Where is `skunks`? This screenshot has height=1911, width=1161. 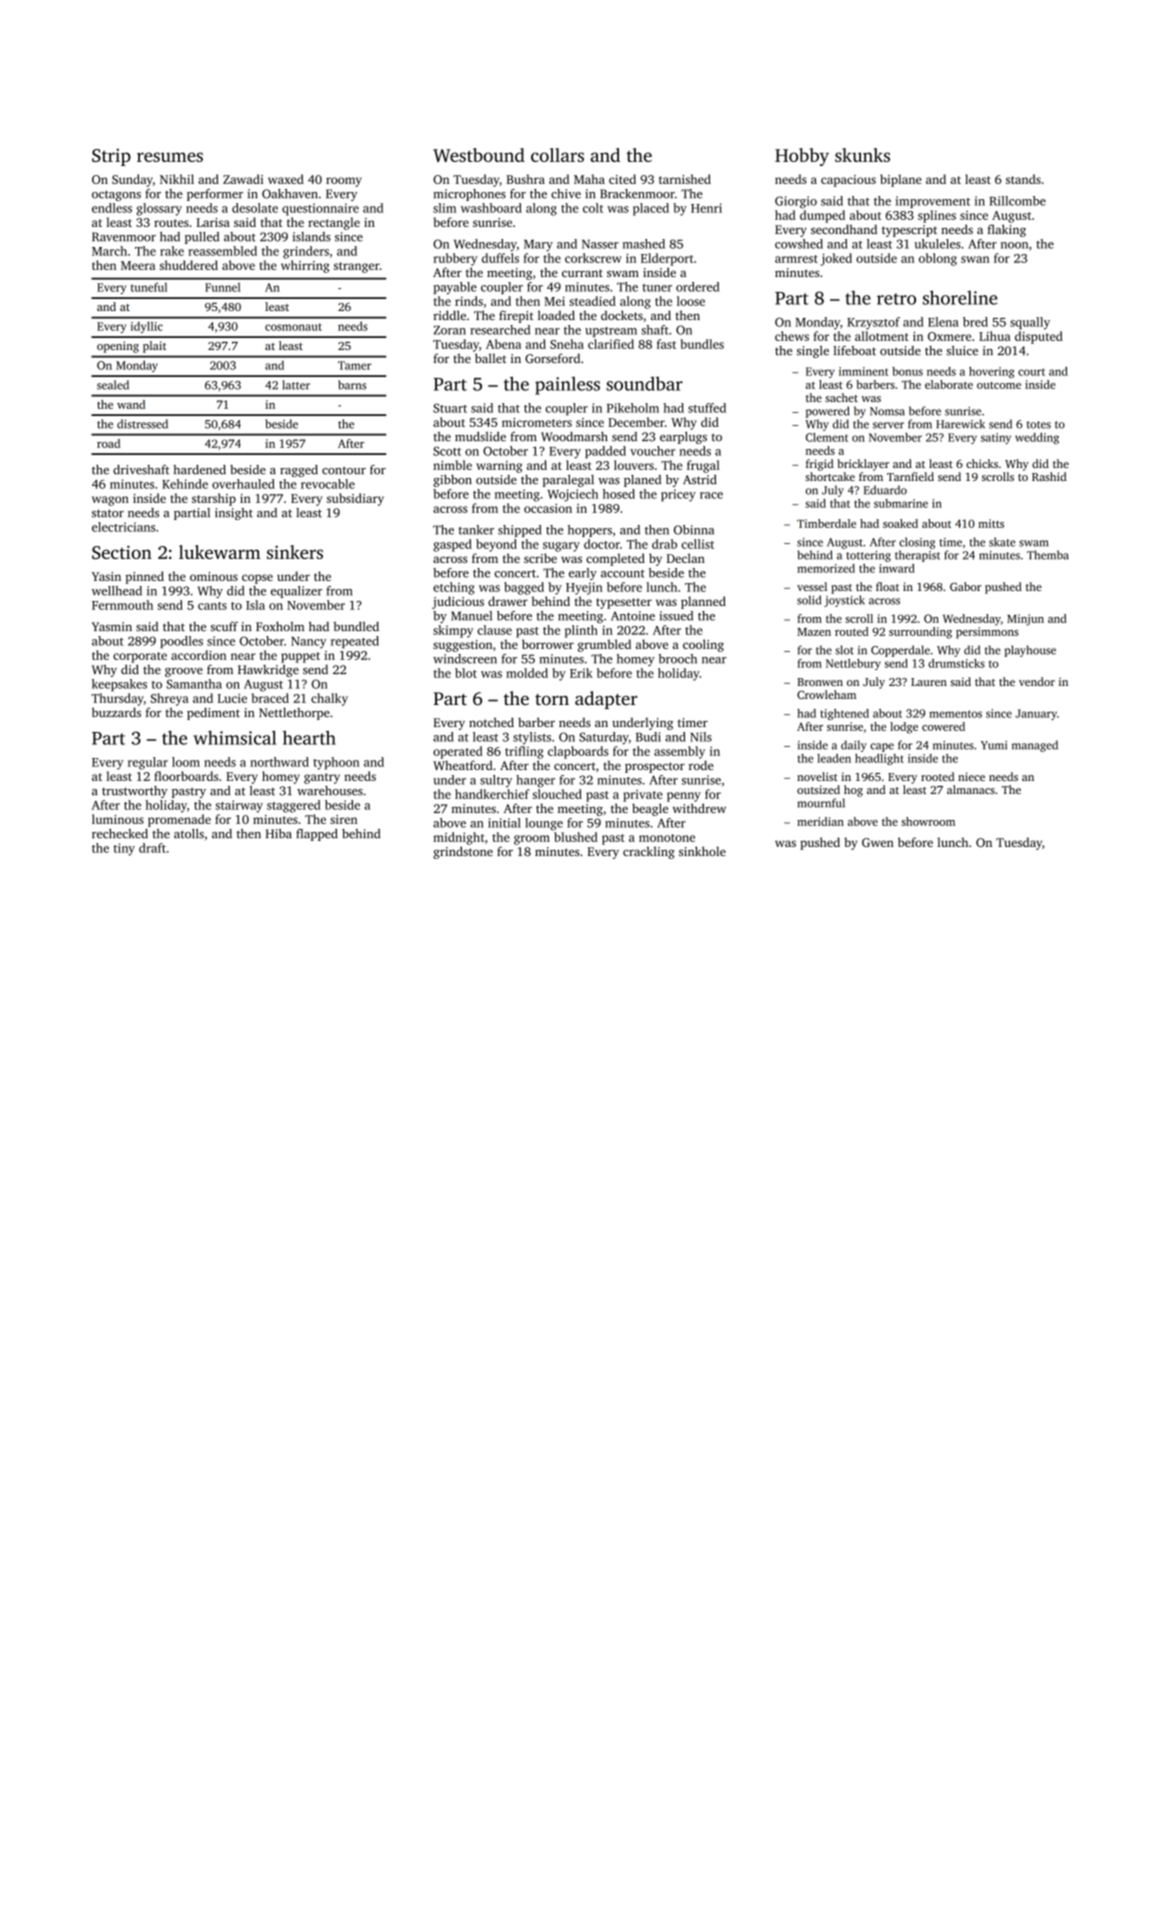 skunks is located at coordinates (862, 155).
